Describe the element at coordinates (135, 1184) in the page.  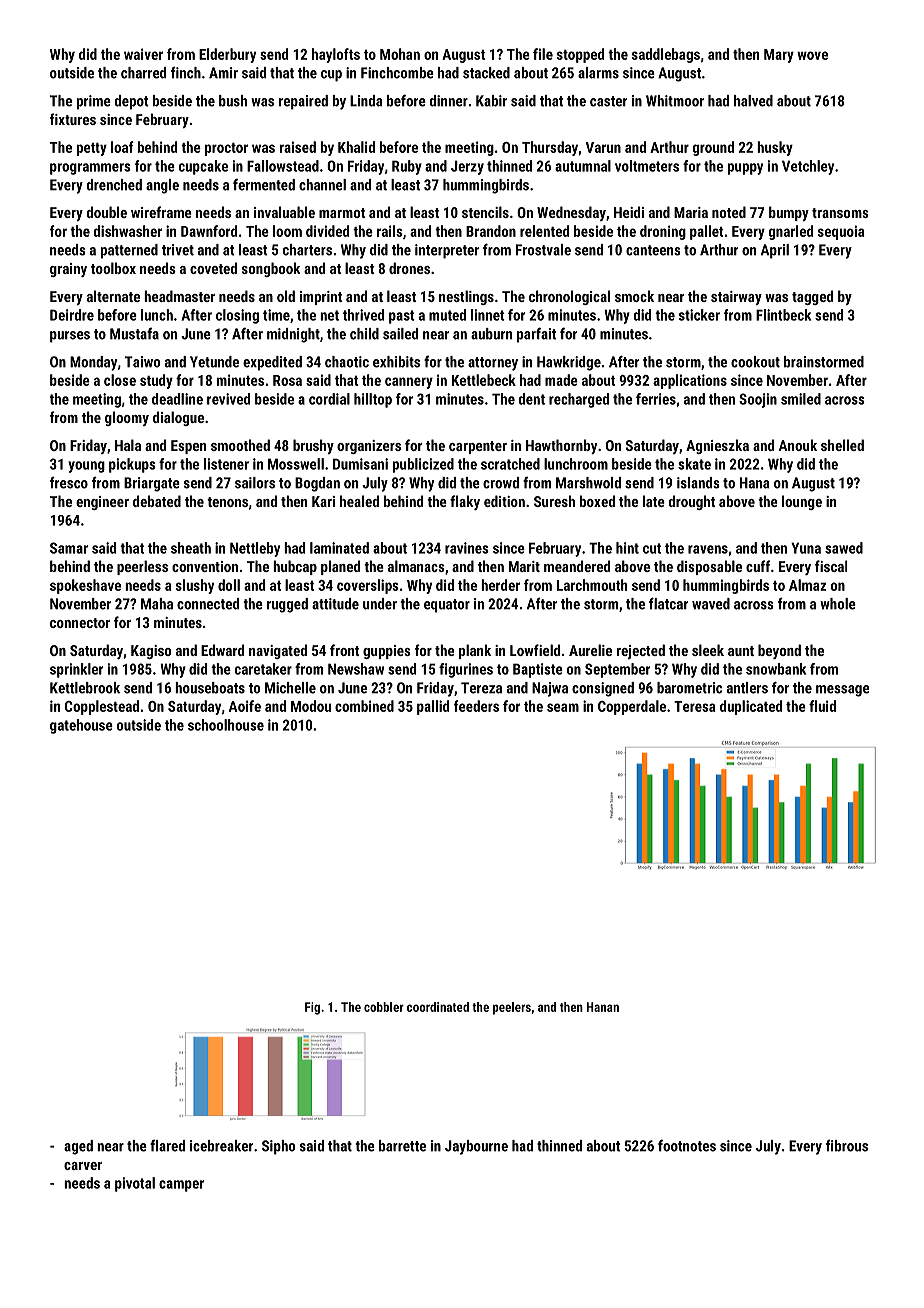
I see `pivotal` at that location.
